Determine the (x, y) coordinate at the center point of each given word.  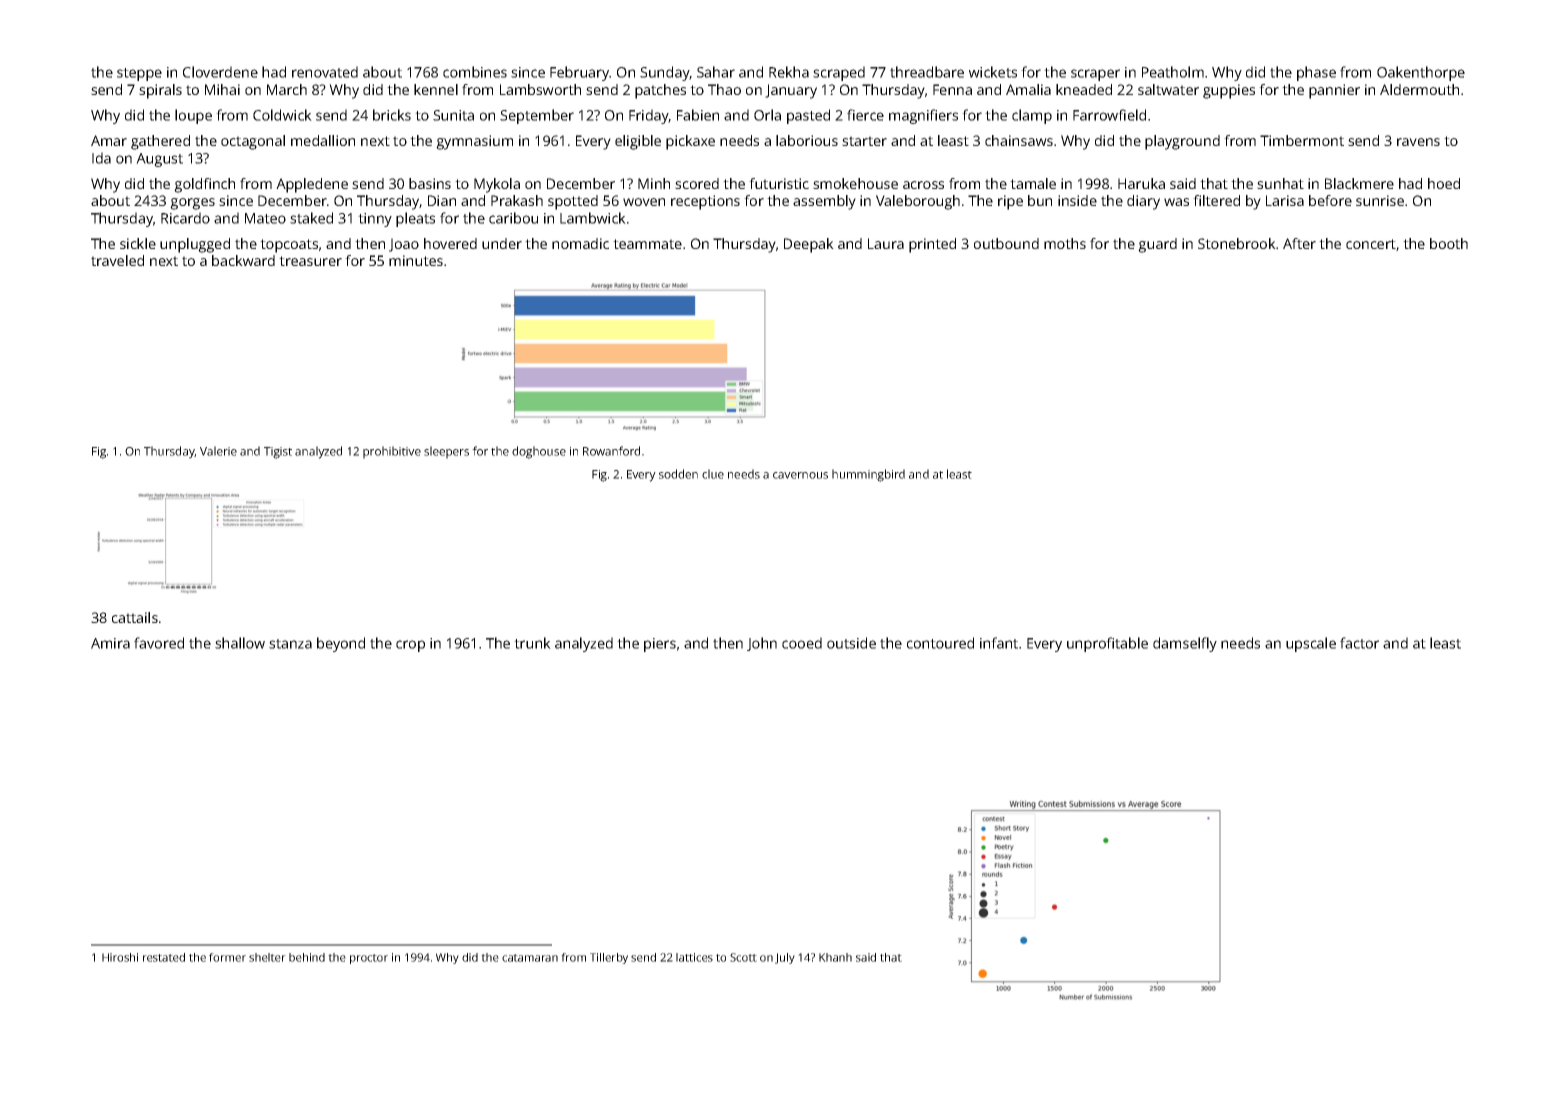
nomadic (580, 243)
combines (475, 72)
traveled (117, 260)
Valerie (218, 451)
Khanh (835, 957)
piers (660, 645)
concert (1371, 244)
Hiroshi (120, 957)
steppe (139, 74)
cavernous (800, 475)
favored (159, 643)
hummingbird (868, 475)
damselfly (1185, 644)
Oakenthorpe (1421, 73)
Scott (743, 957)
